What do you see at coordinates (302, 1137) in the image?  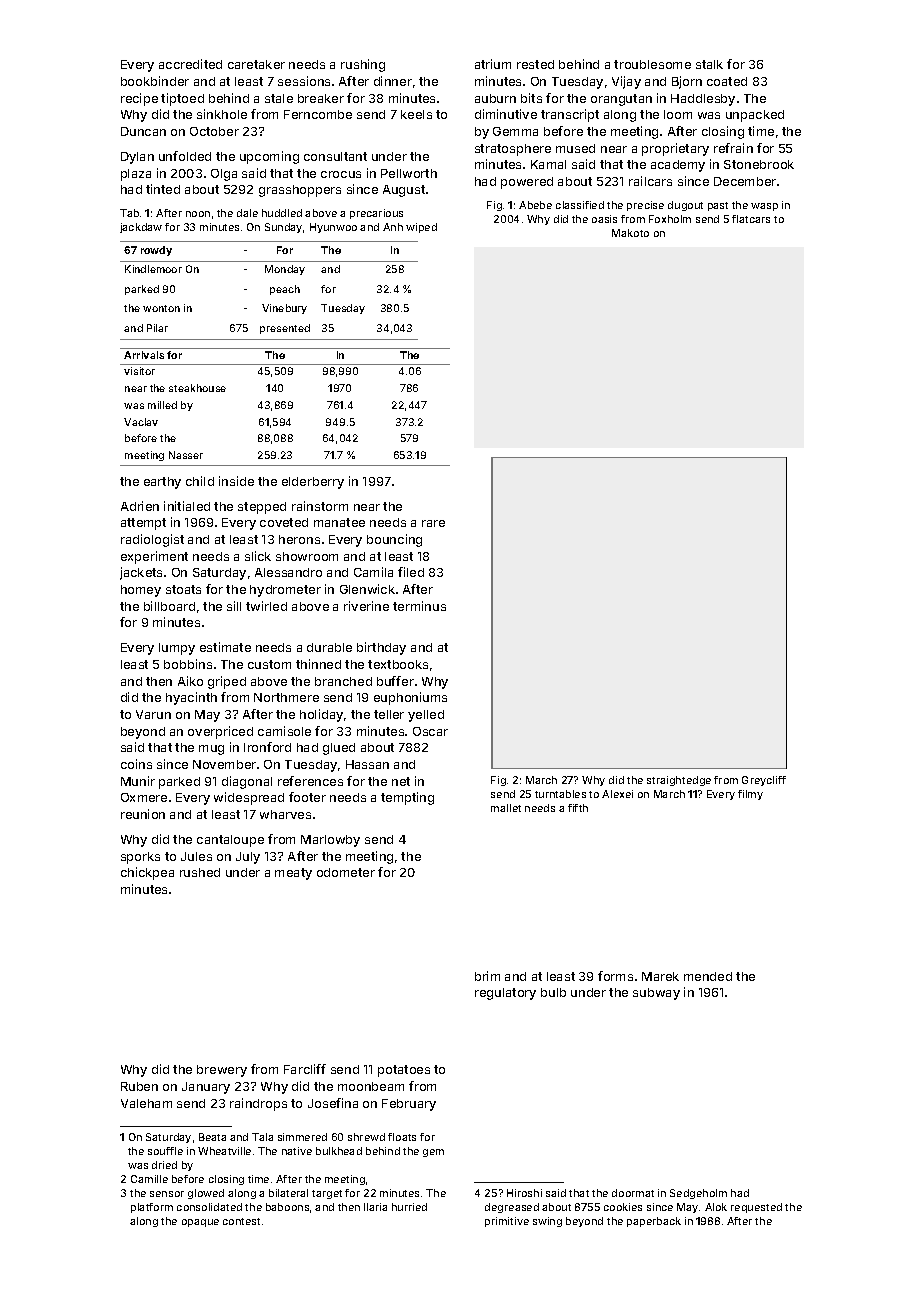 I see `simmered` at bounding box center [302, 1137].
